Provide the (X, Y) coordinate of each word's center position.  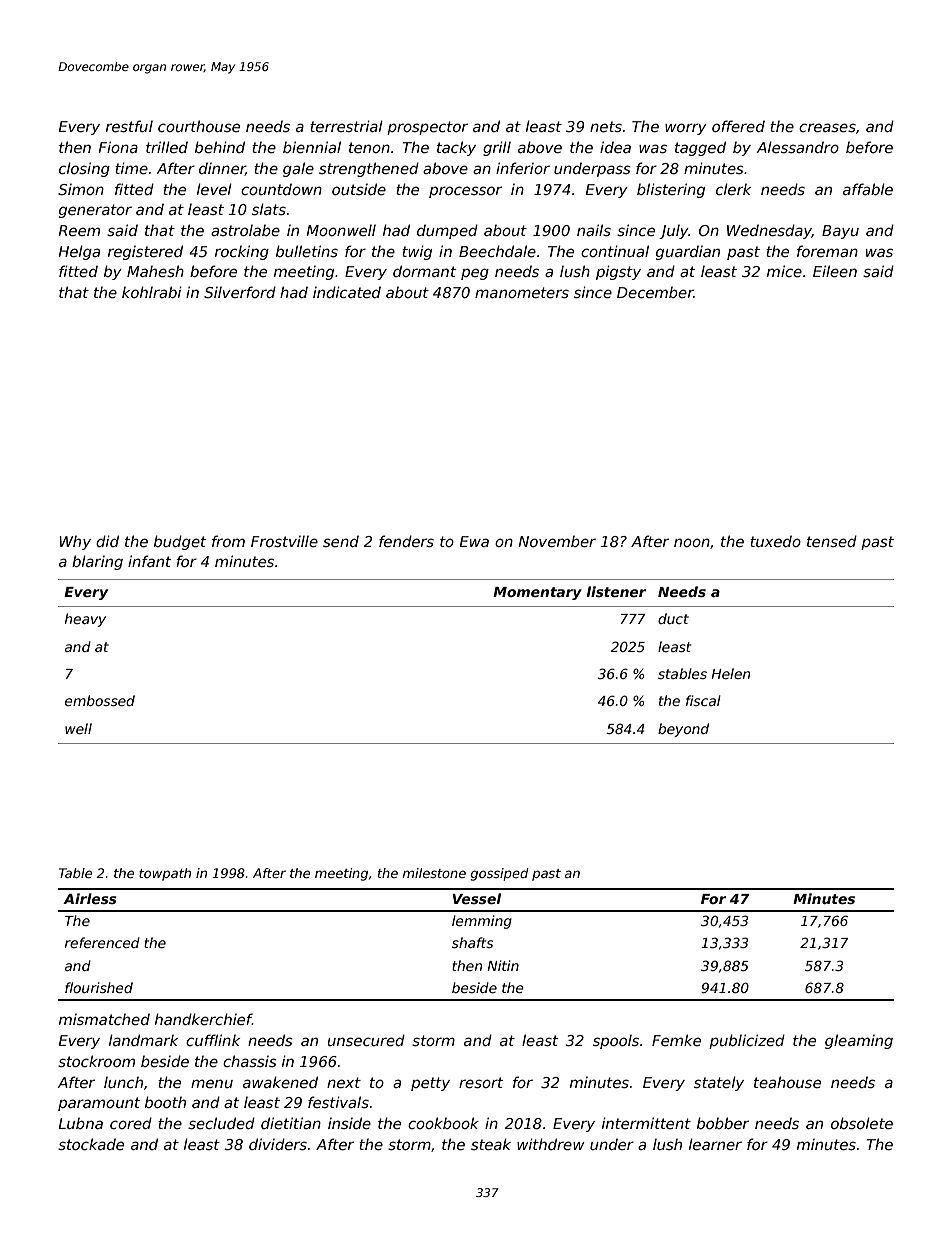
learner (715, 1144)
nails (594, 230)
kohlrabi (152, 292)
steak (491, 1144)
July (674, 232)
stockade (91, 1144)
